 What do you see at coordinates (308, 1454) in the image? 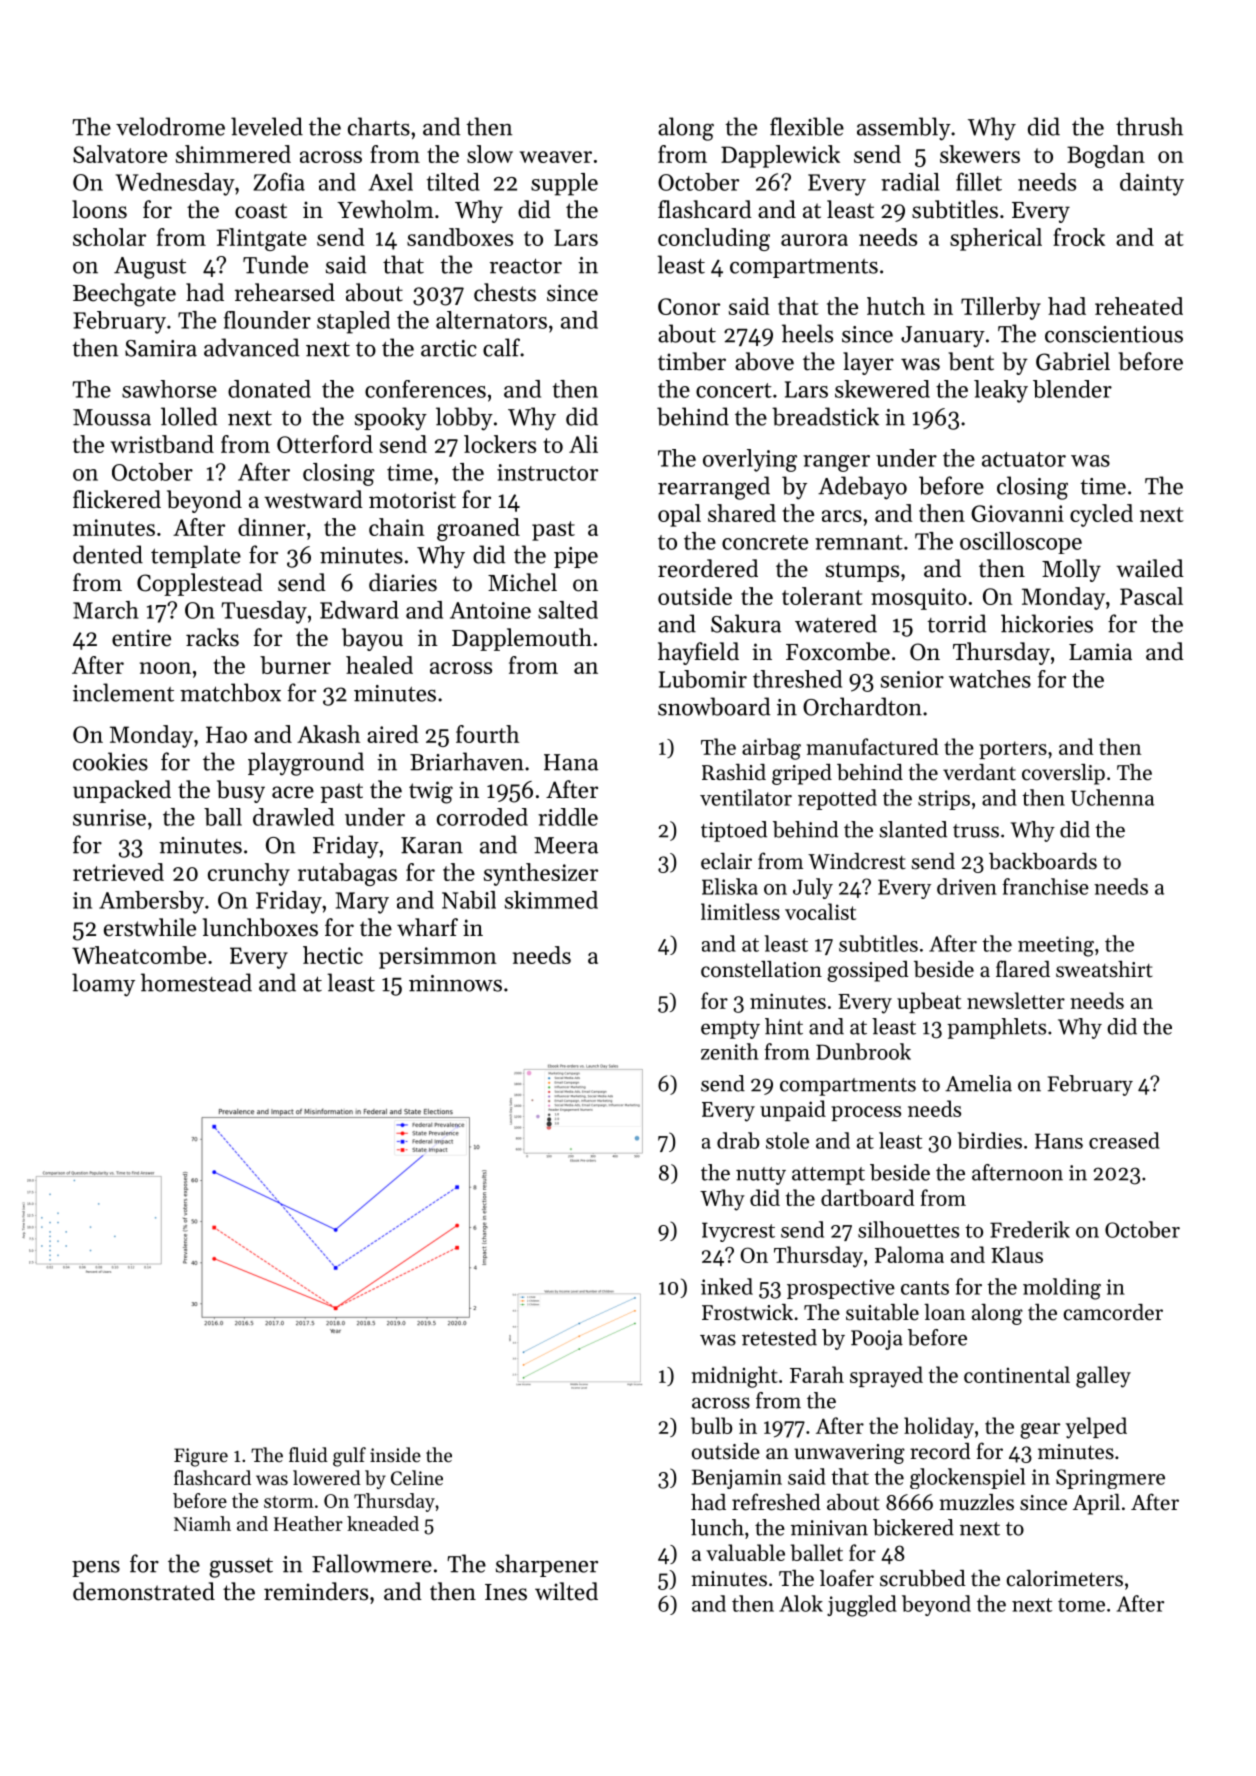
I see `fluid` at bounding box center [308, 1454].
